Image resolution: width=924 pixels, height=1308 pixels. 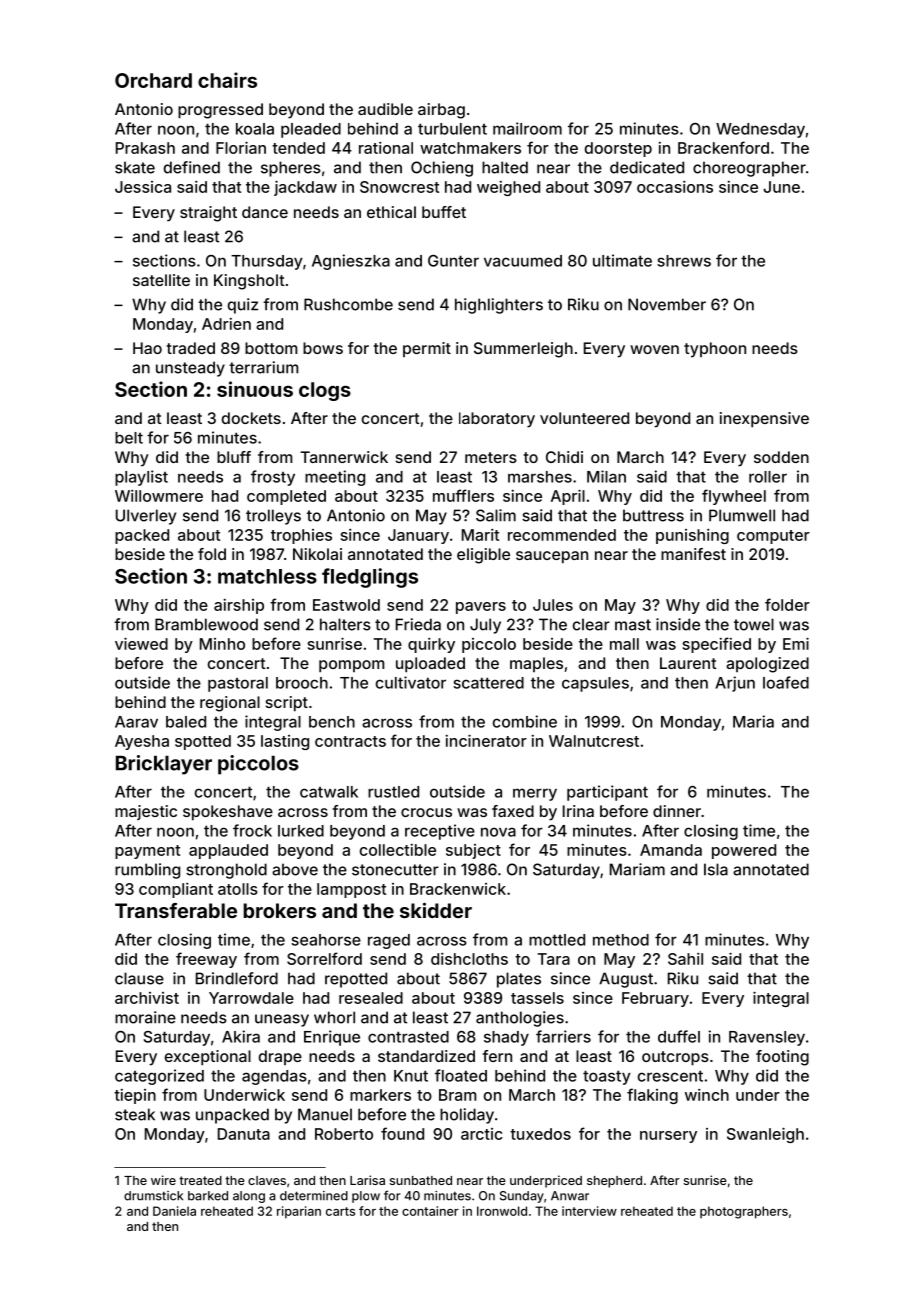 I want to click on dishcloths, so click(x=469, y=959).
